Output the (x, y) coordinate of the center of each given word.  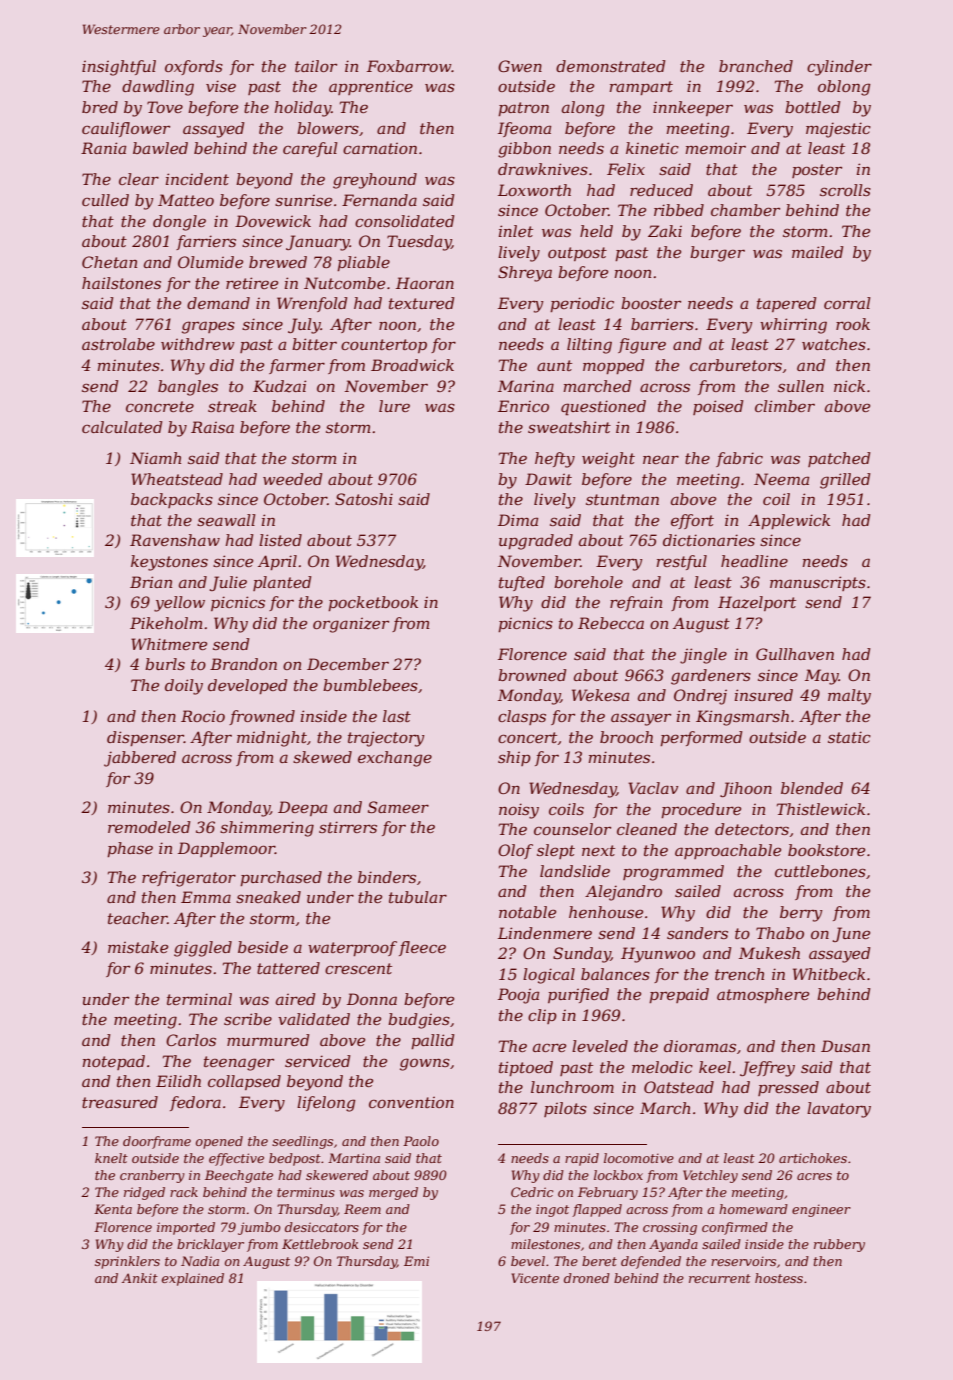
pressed (788, 1088)
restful (681, 562)
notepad (113, 1062)
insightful (119, 68)
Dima (518, 520)
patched (839, 459)
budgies (419, 1021)
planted (282, 583)
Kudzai (279, 386)
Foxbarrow (409, 66)
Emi (416, 1261)
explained (193, 1279)
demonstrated (611, 66)
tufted (522, 583)
